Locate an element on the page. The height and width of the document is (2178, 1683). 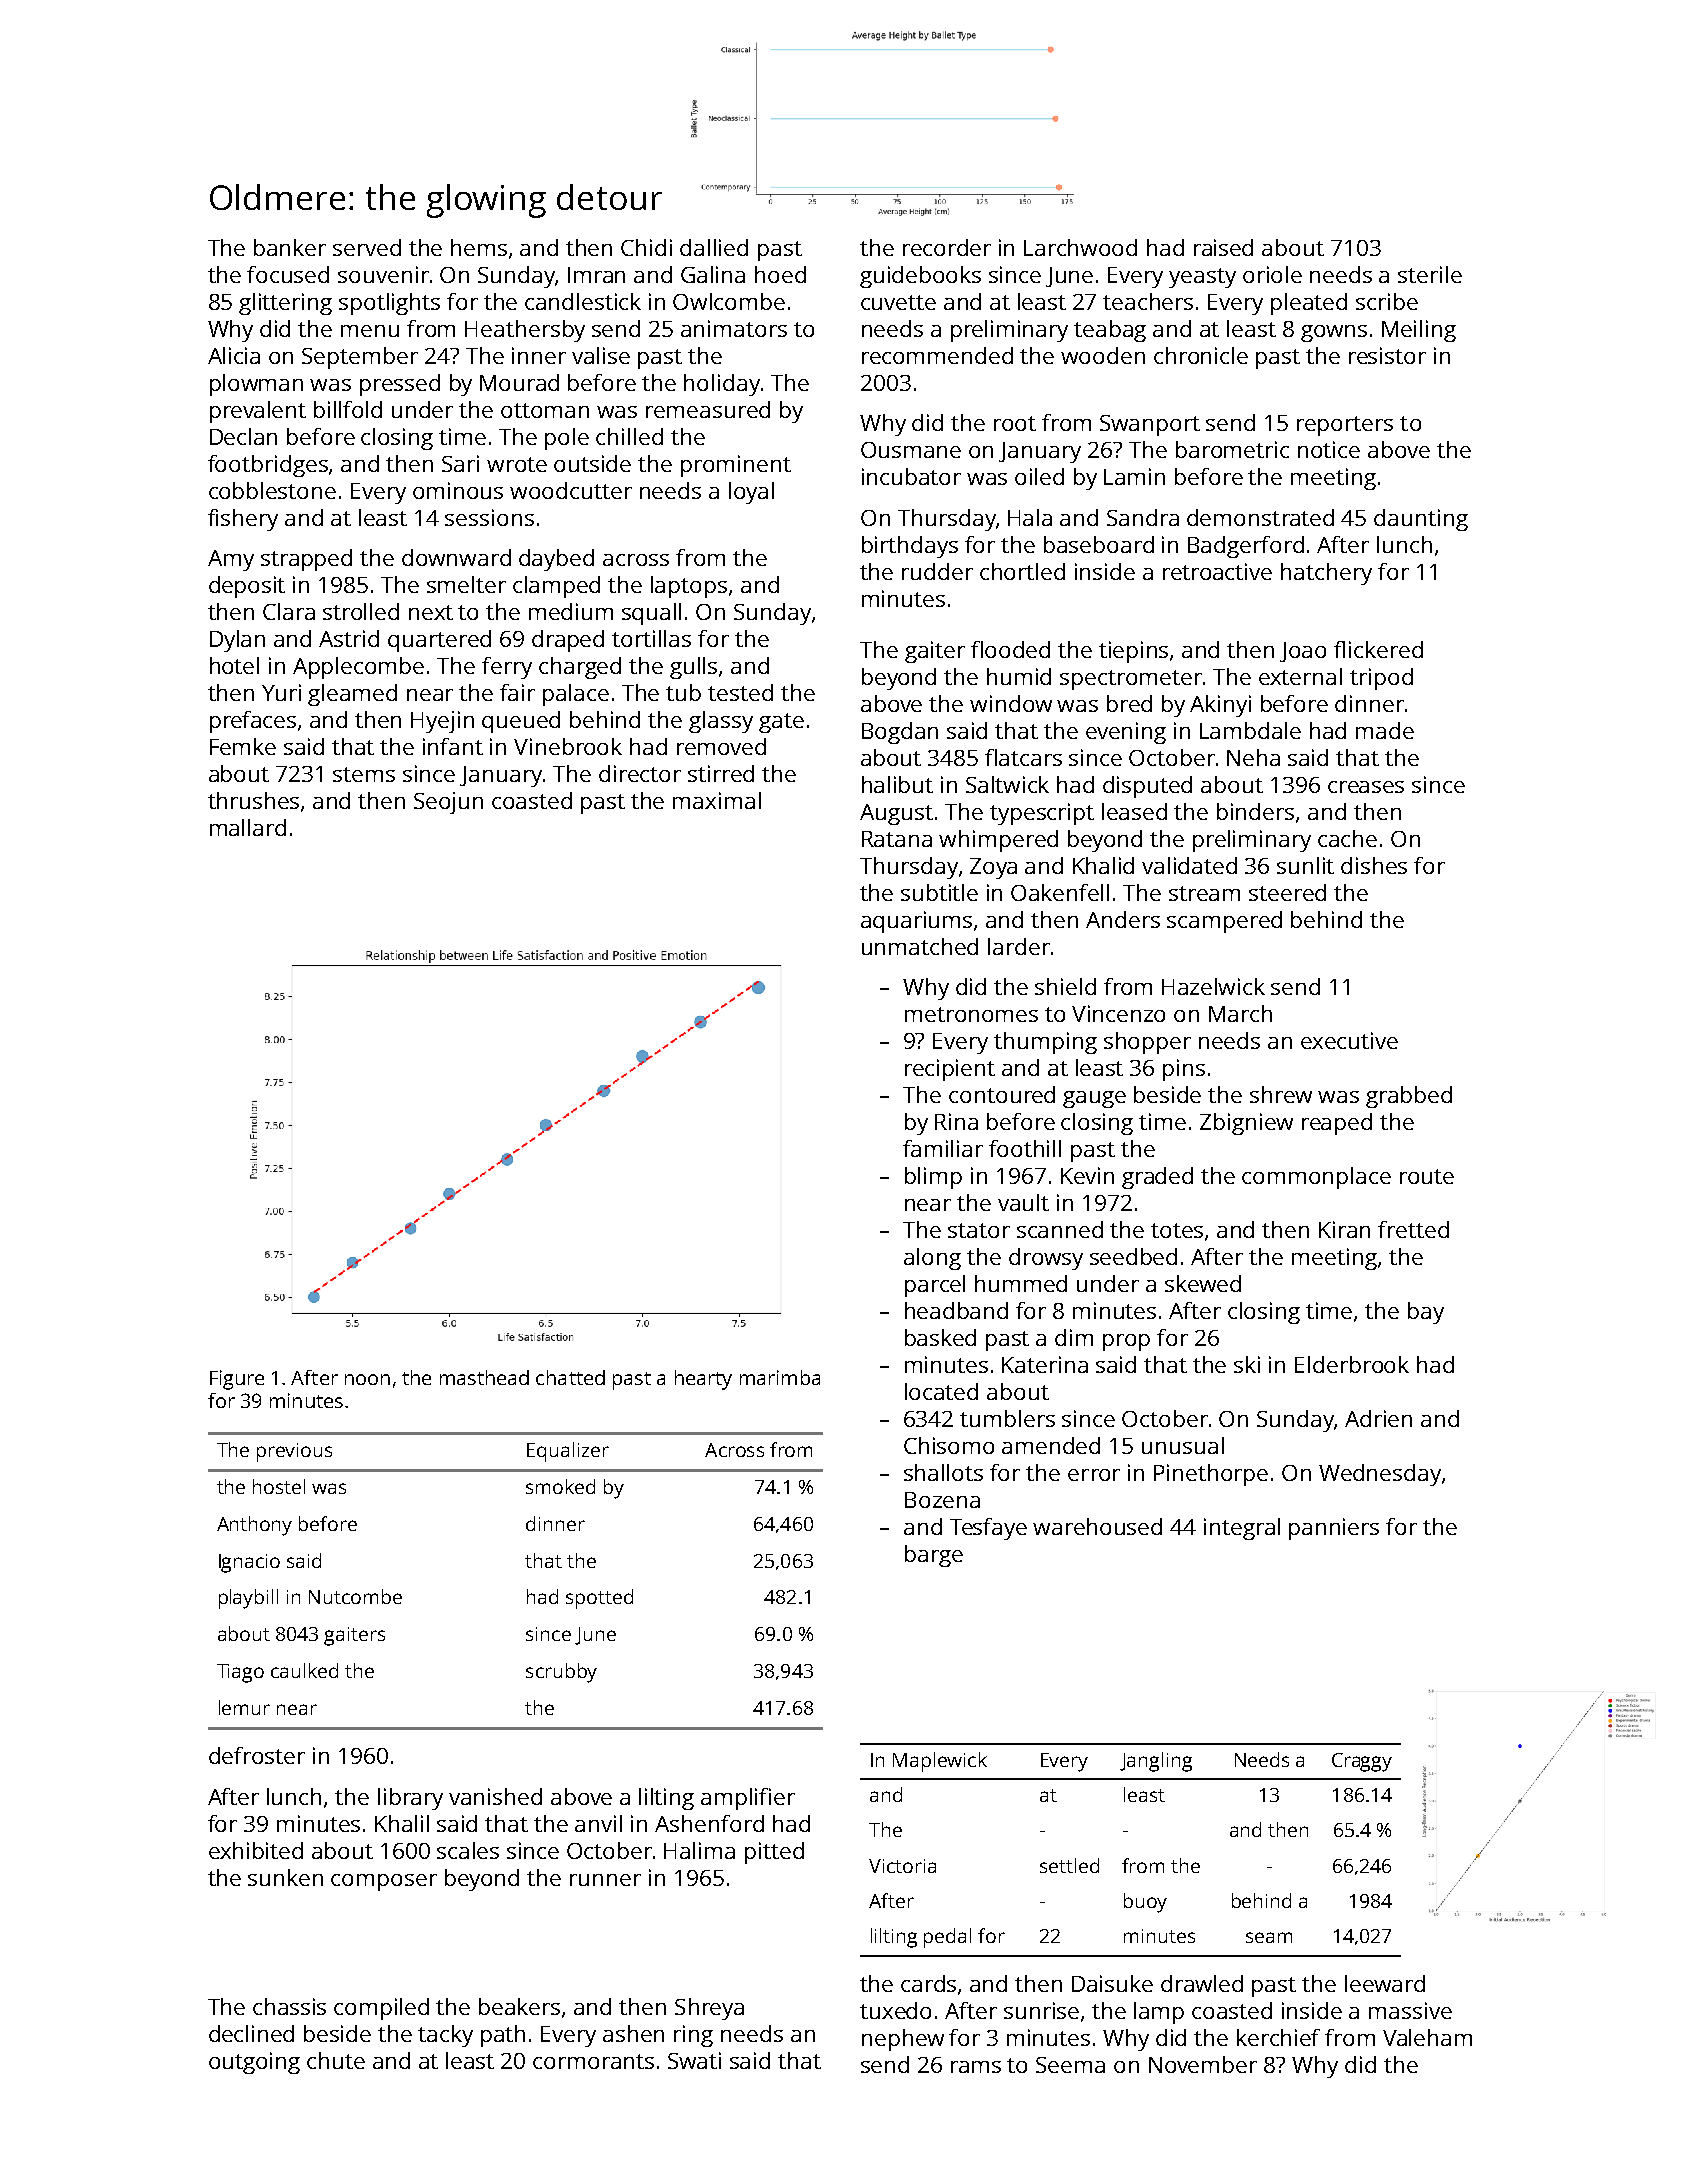
chatted is located at coordinates (570, 1377).
